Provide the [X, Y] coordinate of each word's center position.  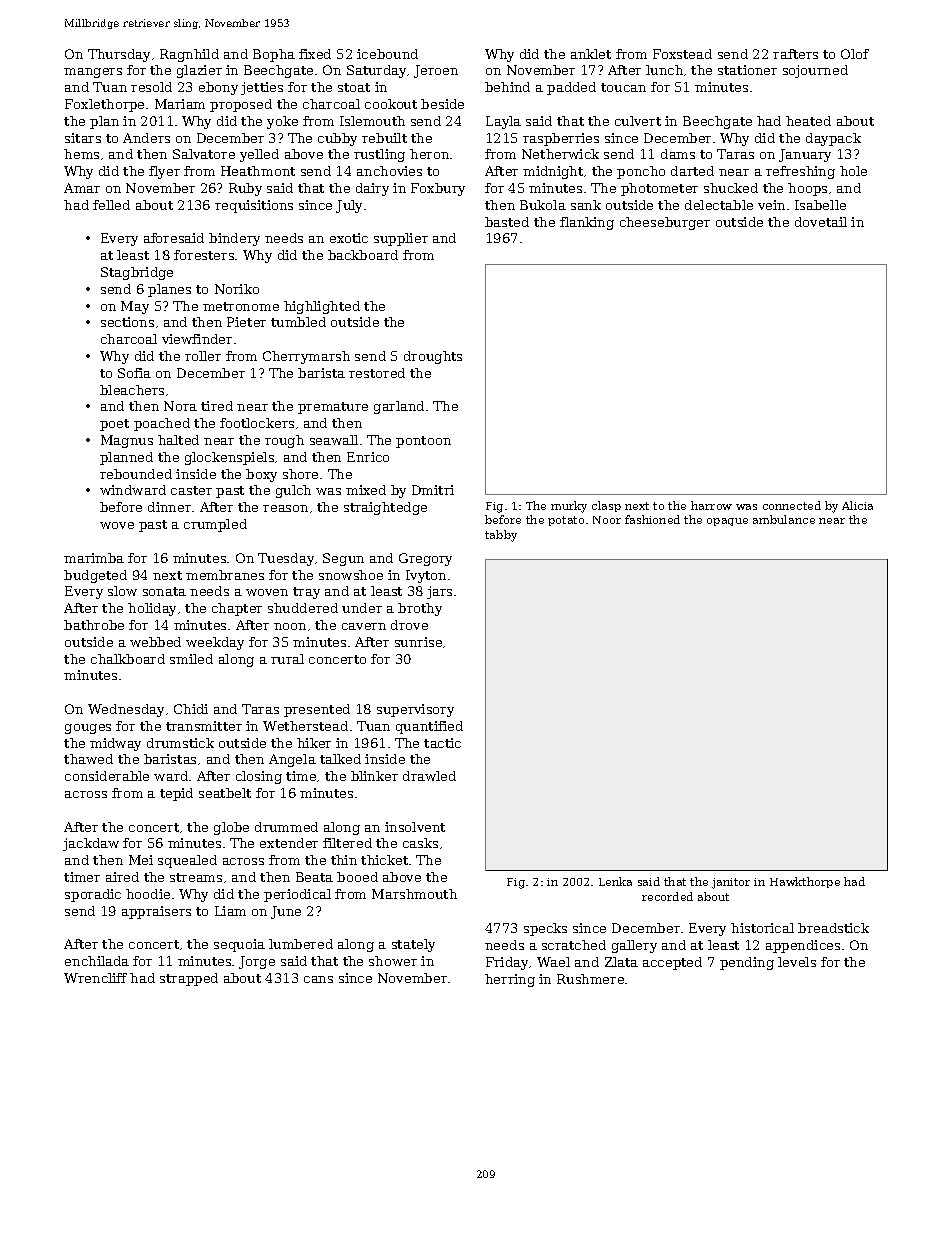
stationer [747, 70]
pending [747, 963]
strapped [189, 979]
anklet [591, 54]
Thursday [119, 55]
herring [510, 980]
